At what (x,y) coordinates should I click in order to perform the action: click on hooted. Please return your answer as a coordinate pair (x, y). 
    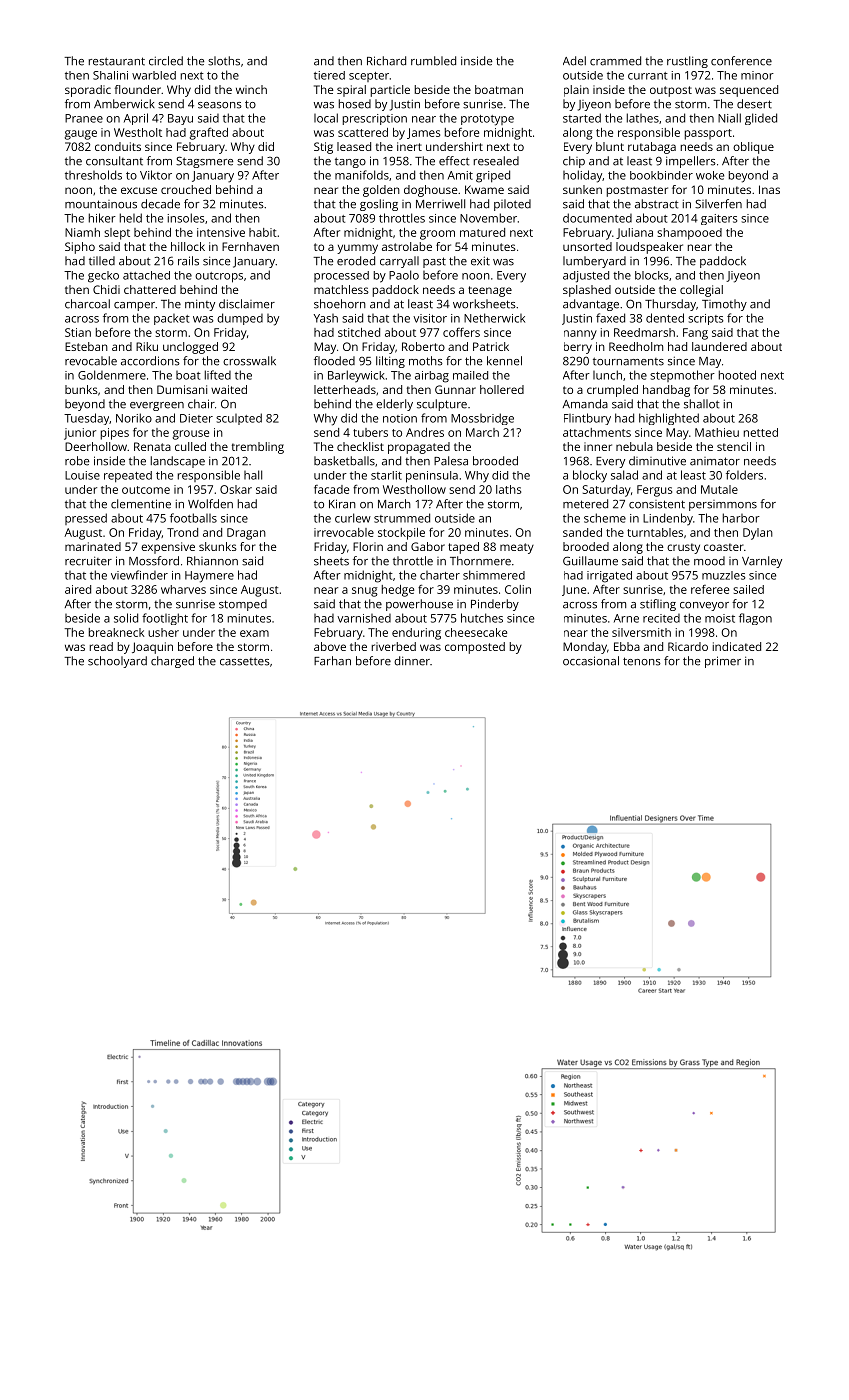
    Looking at the image, I should click on (737, 375).
